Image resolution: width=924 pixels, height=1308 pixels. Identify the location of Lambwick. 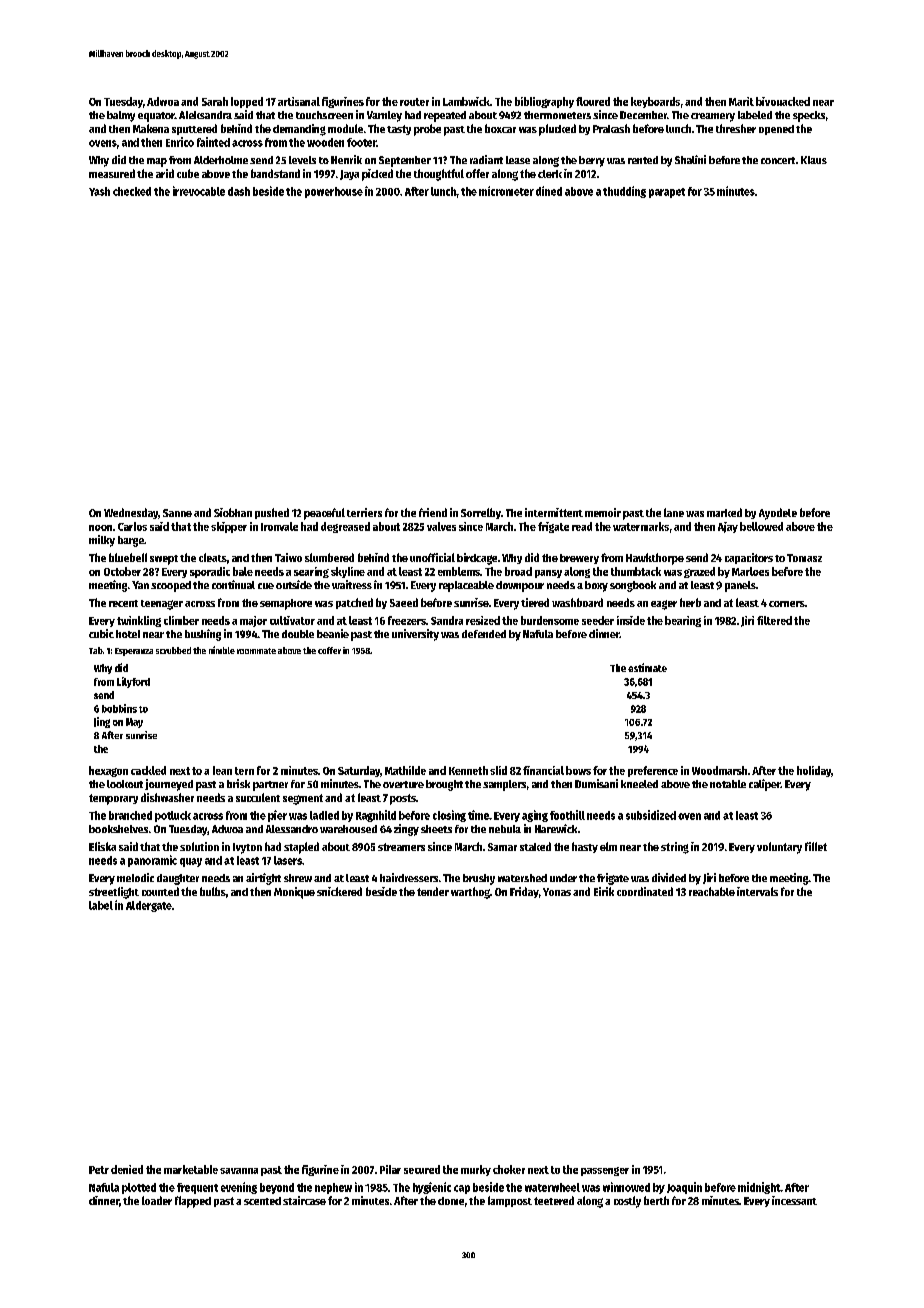
(466, 101).
